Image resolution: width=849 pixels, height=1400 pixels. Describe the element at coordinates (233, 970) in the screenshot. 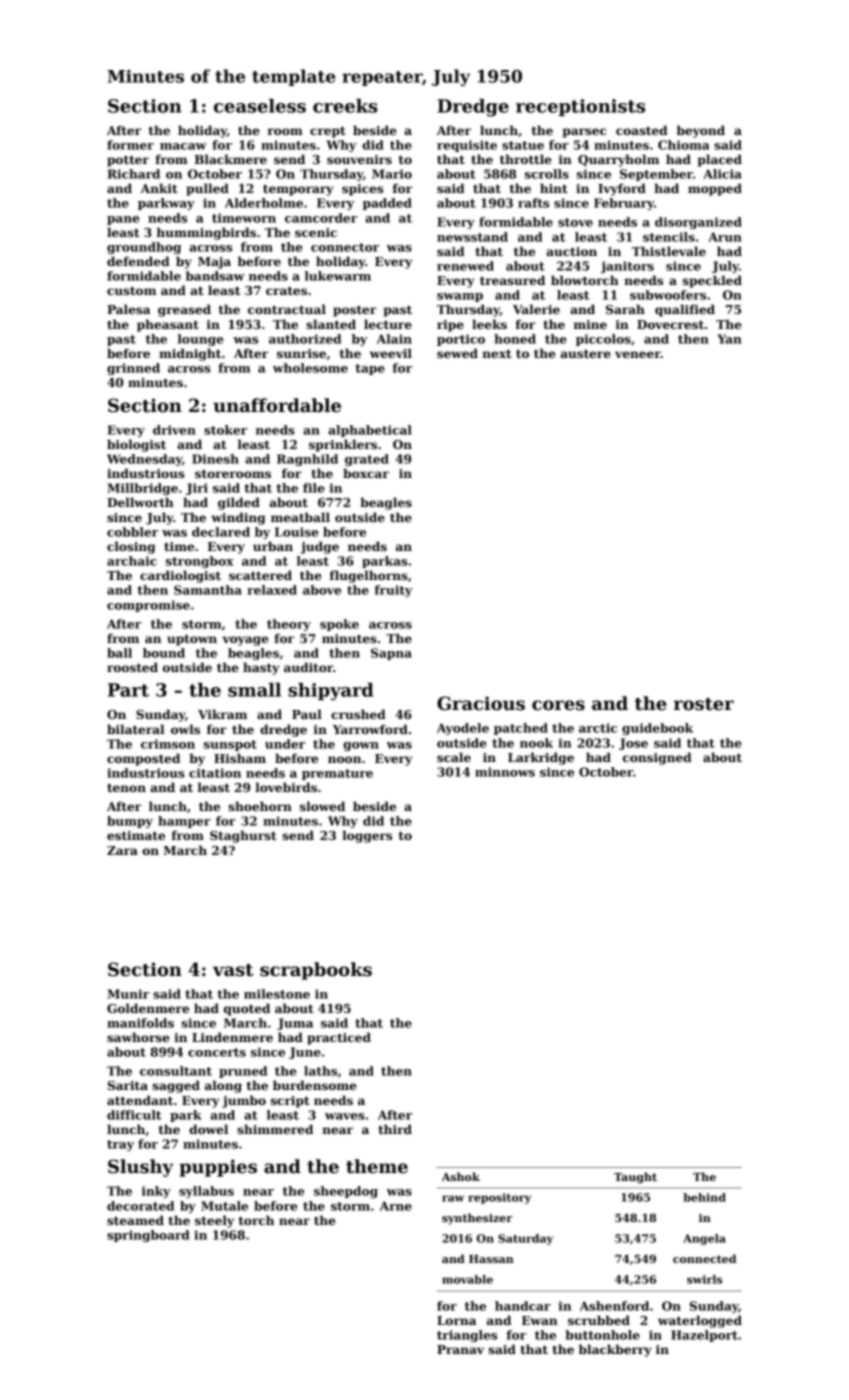

I see `vast` at that location.
